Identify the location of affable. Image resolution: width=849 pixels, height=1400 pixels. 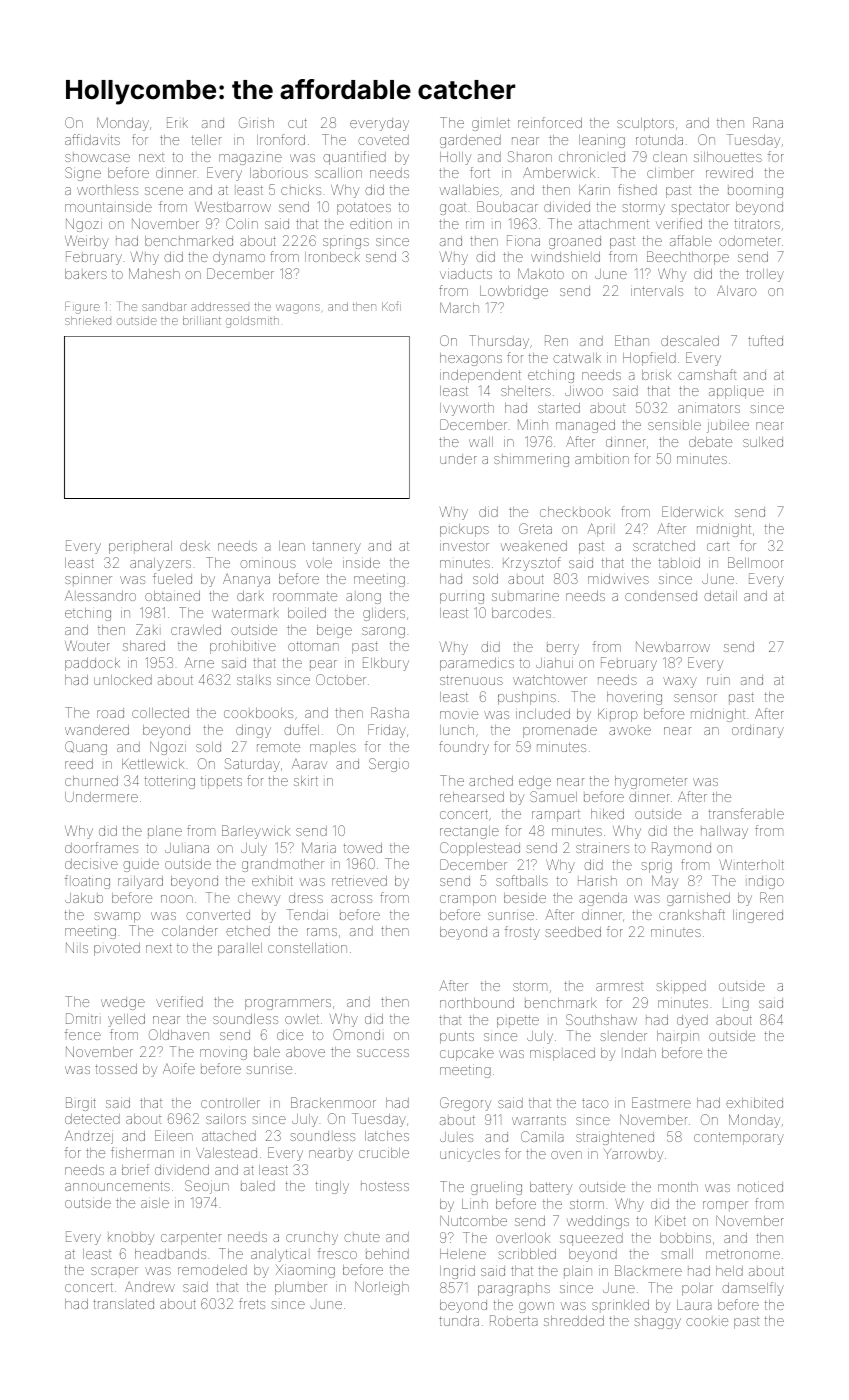
(691, 240).
